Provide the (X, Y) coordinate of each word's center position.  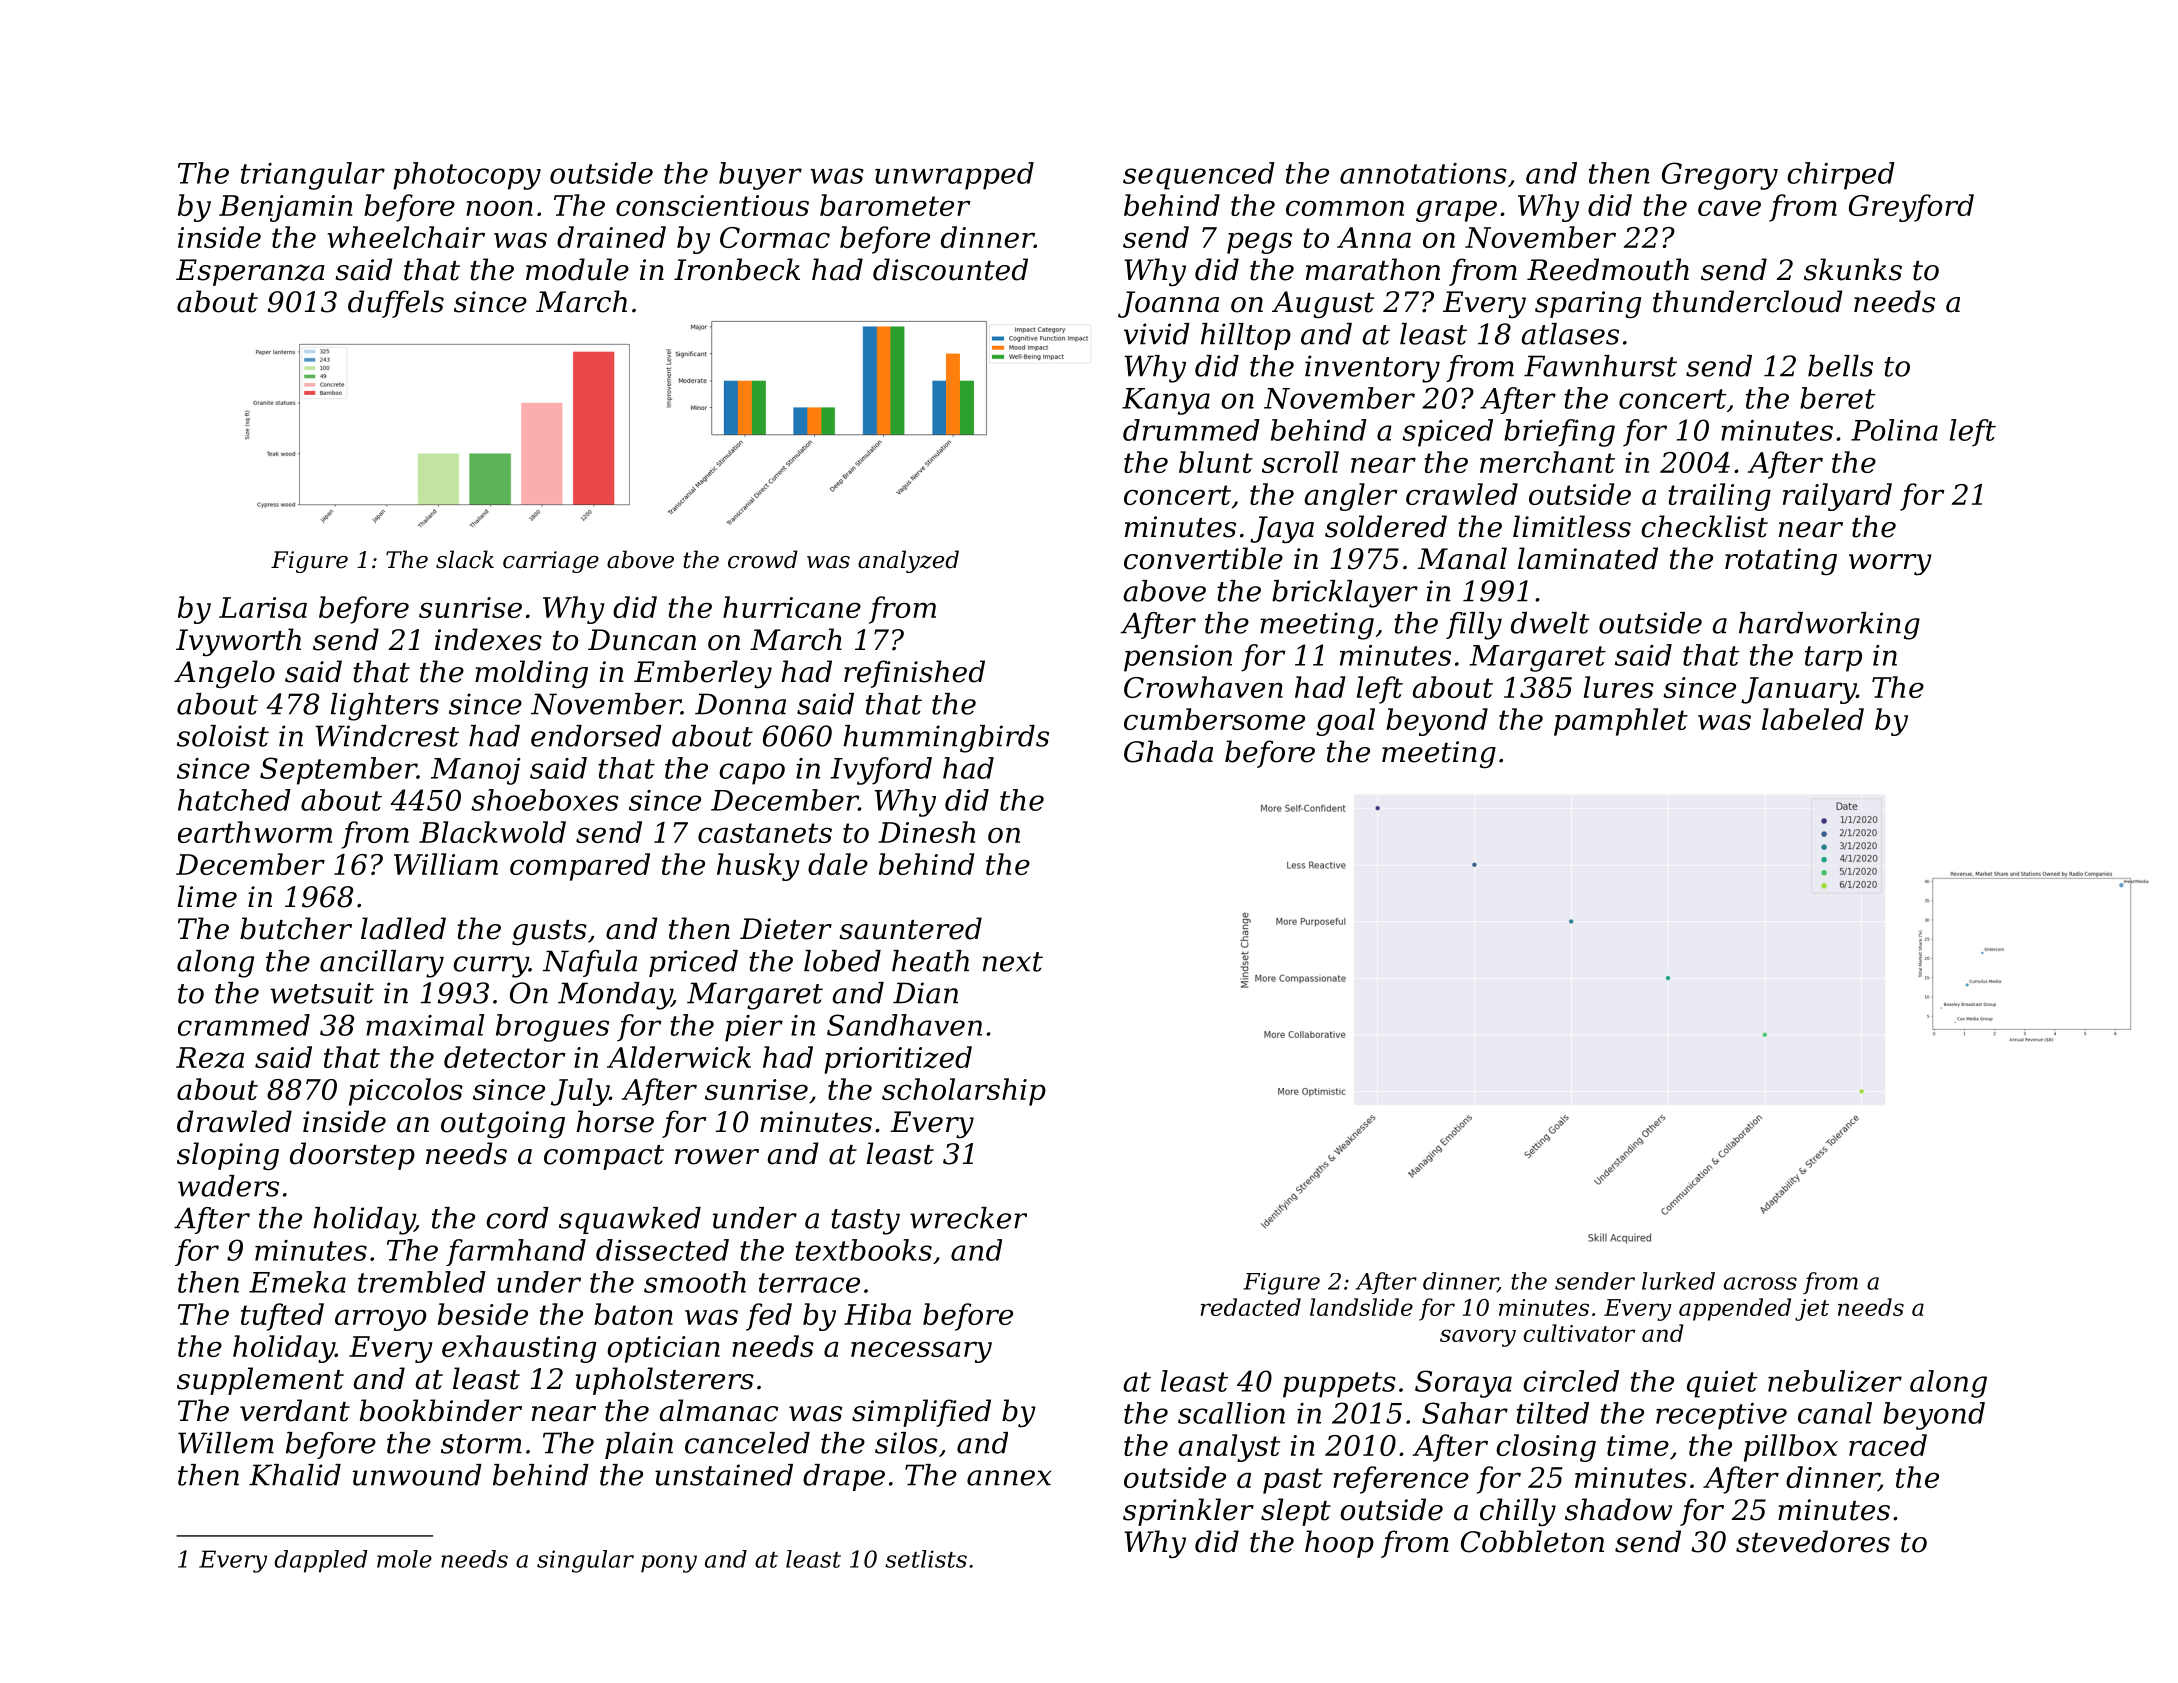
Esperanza (250, 272)
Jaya (1282, 529)
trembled (422, 1282)
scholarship (964, 1092)
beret (1837, 398)
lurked (1678, 1281)
